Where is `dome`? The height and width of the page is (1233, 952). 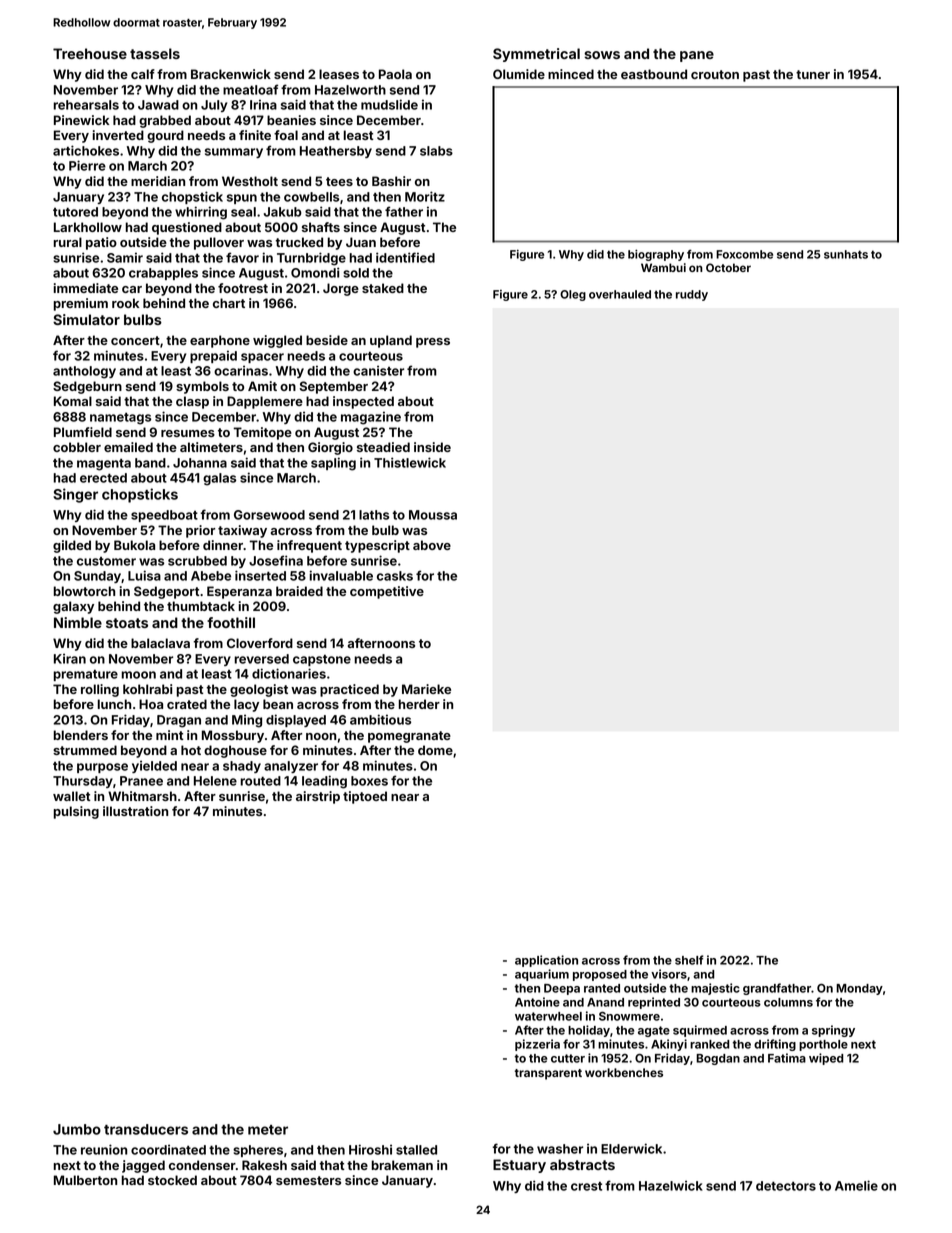
dome is located at coordinates (435, 750).
